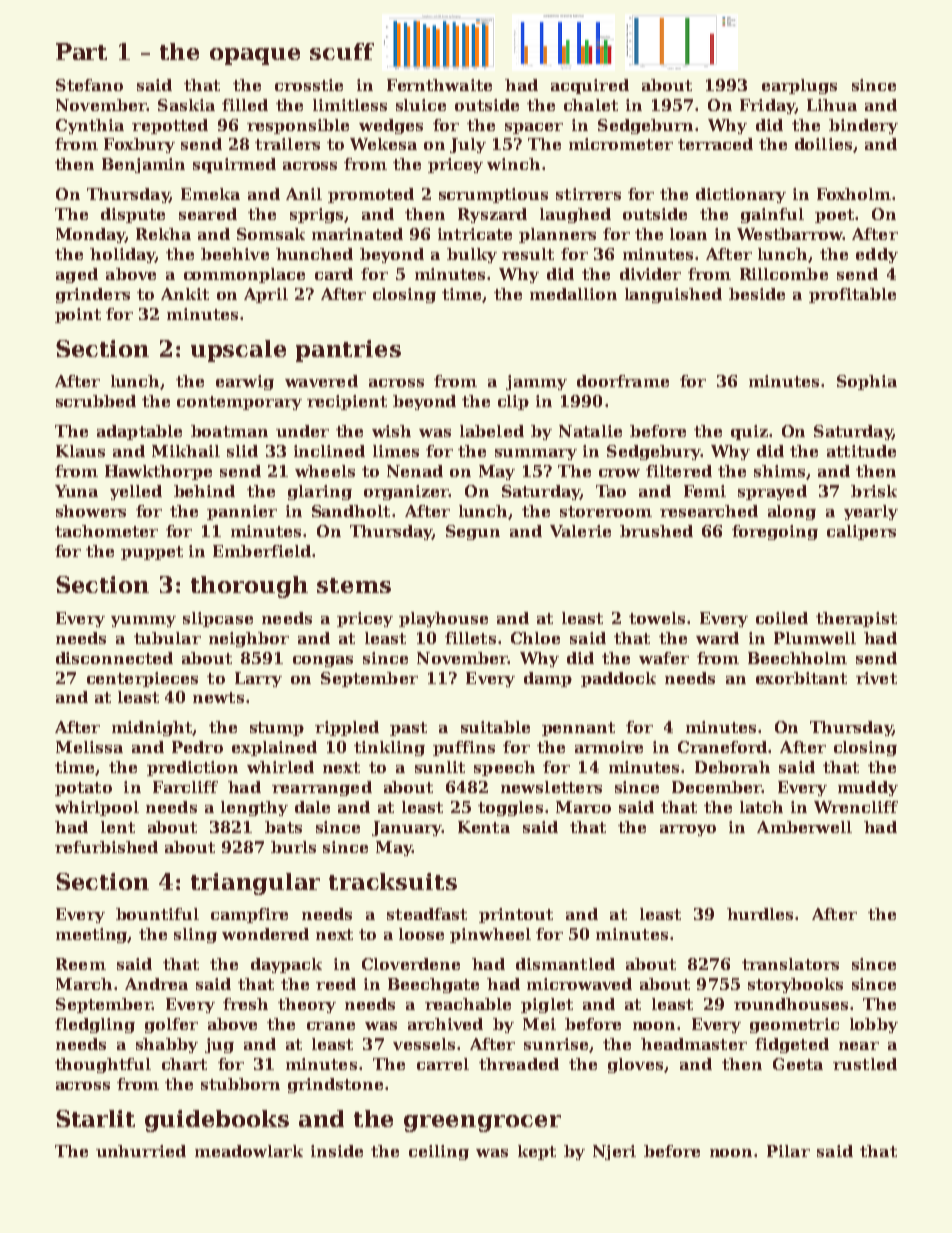 Image resolution: width=952 pixels, height=1233 pixels. I want to click on damp, so click(548, 679).
